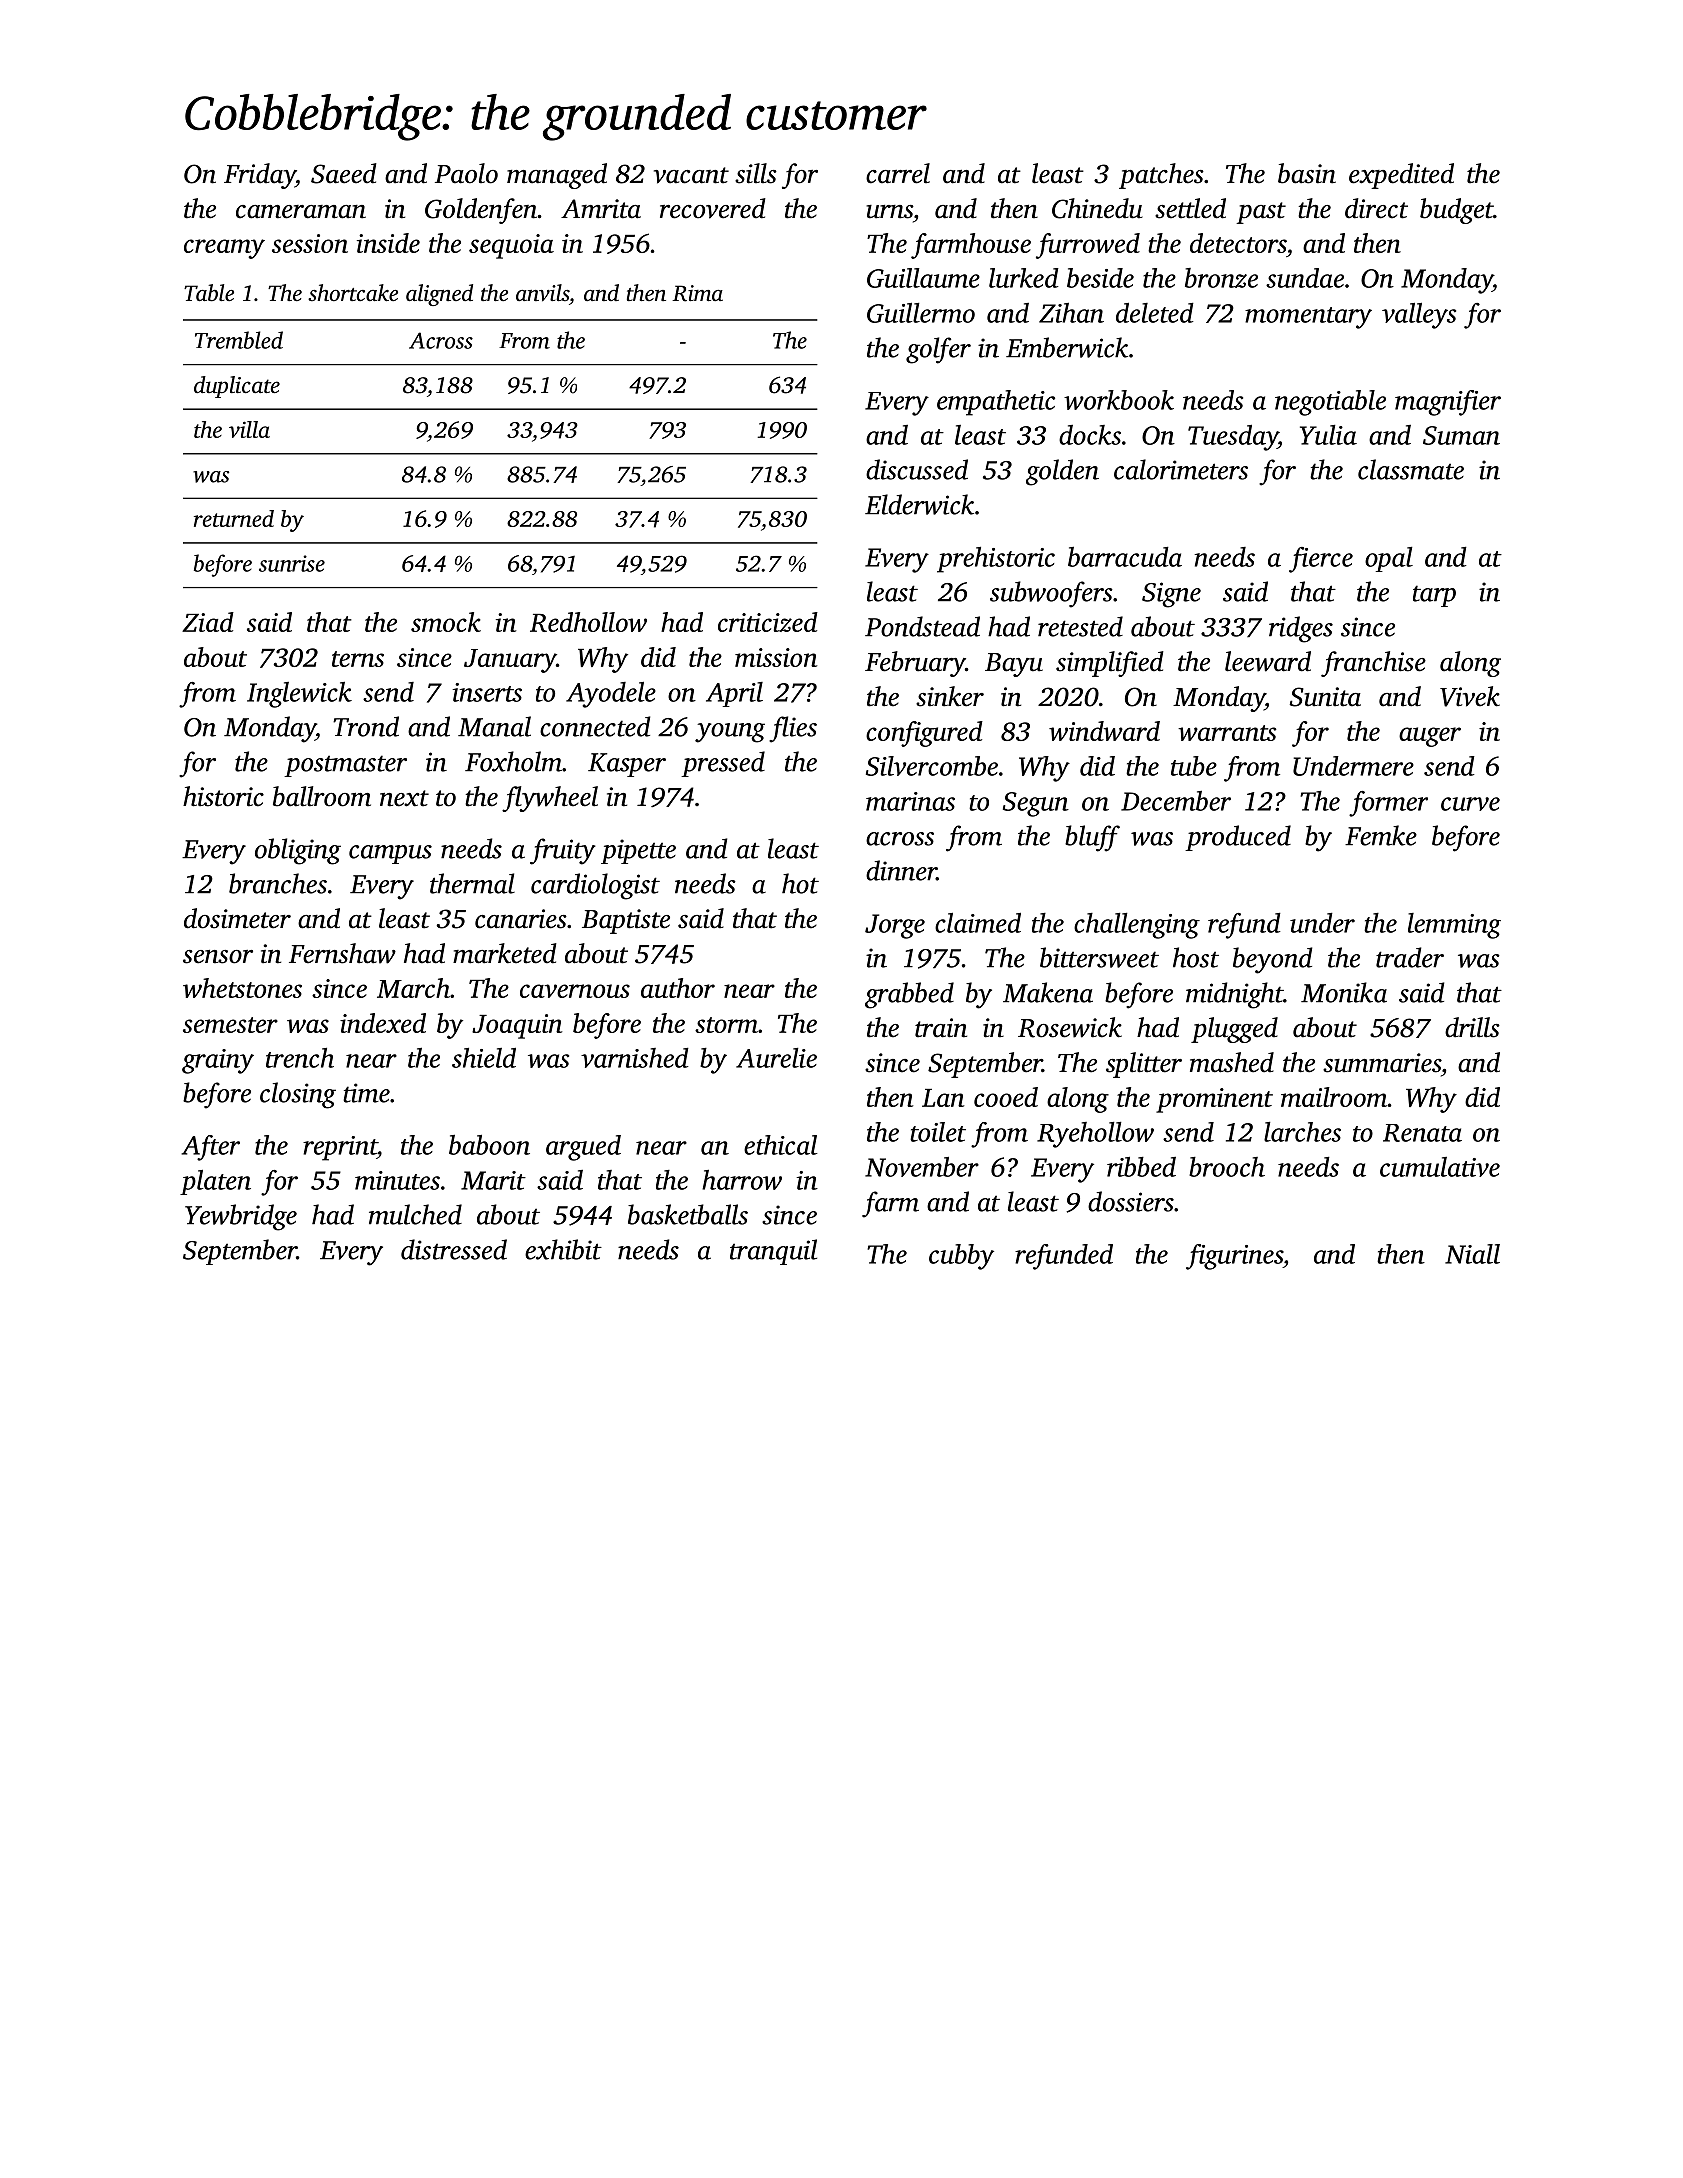 This document has height=2178, width=1683. What do you see at coordinates (1110, 664) in the document?
I see `simplified` at bounding box center [1110, 664].
